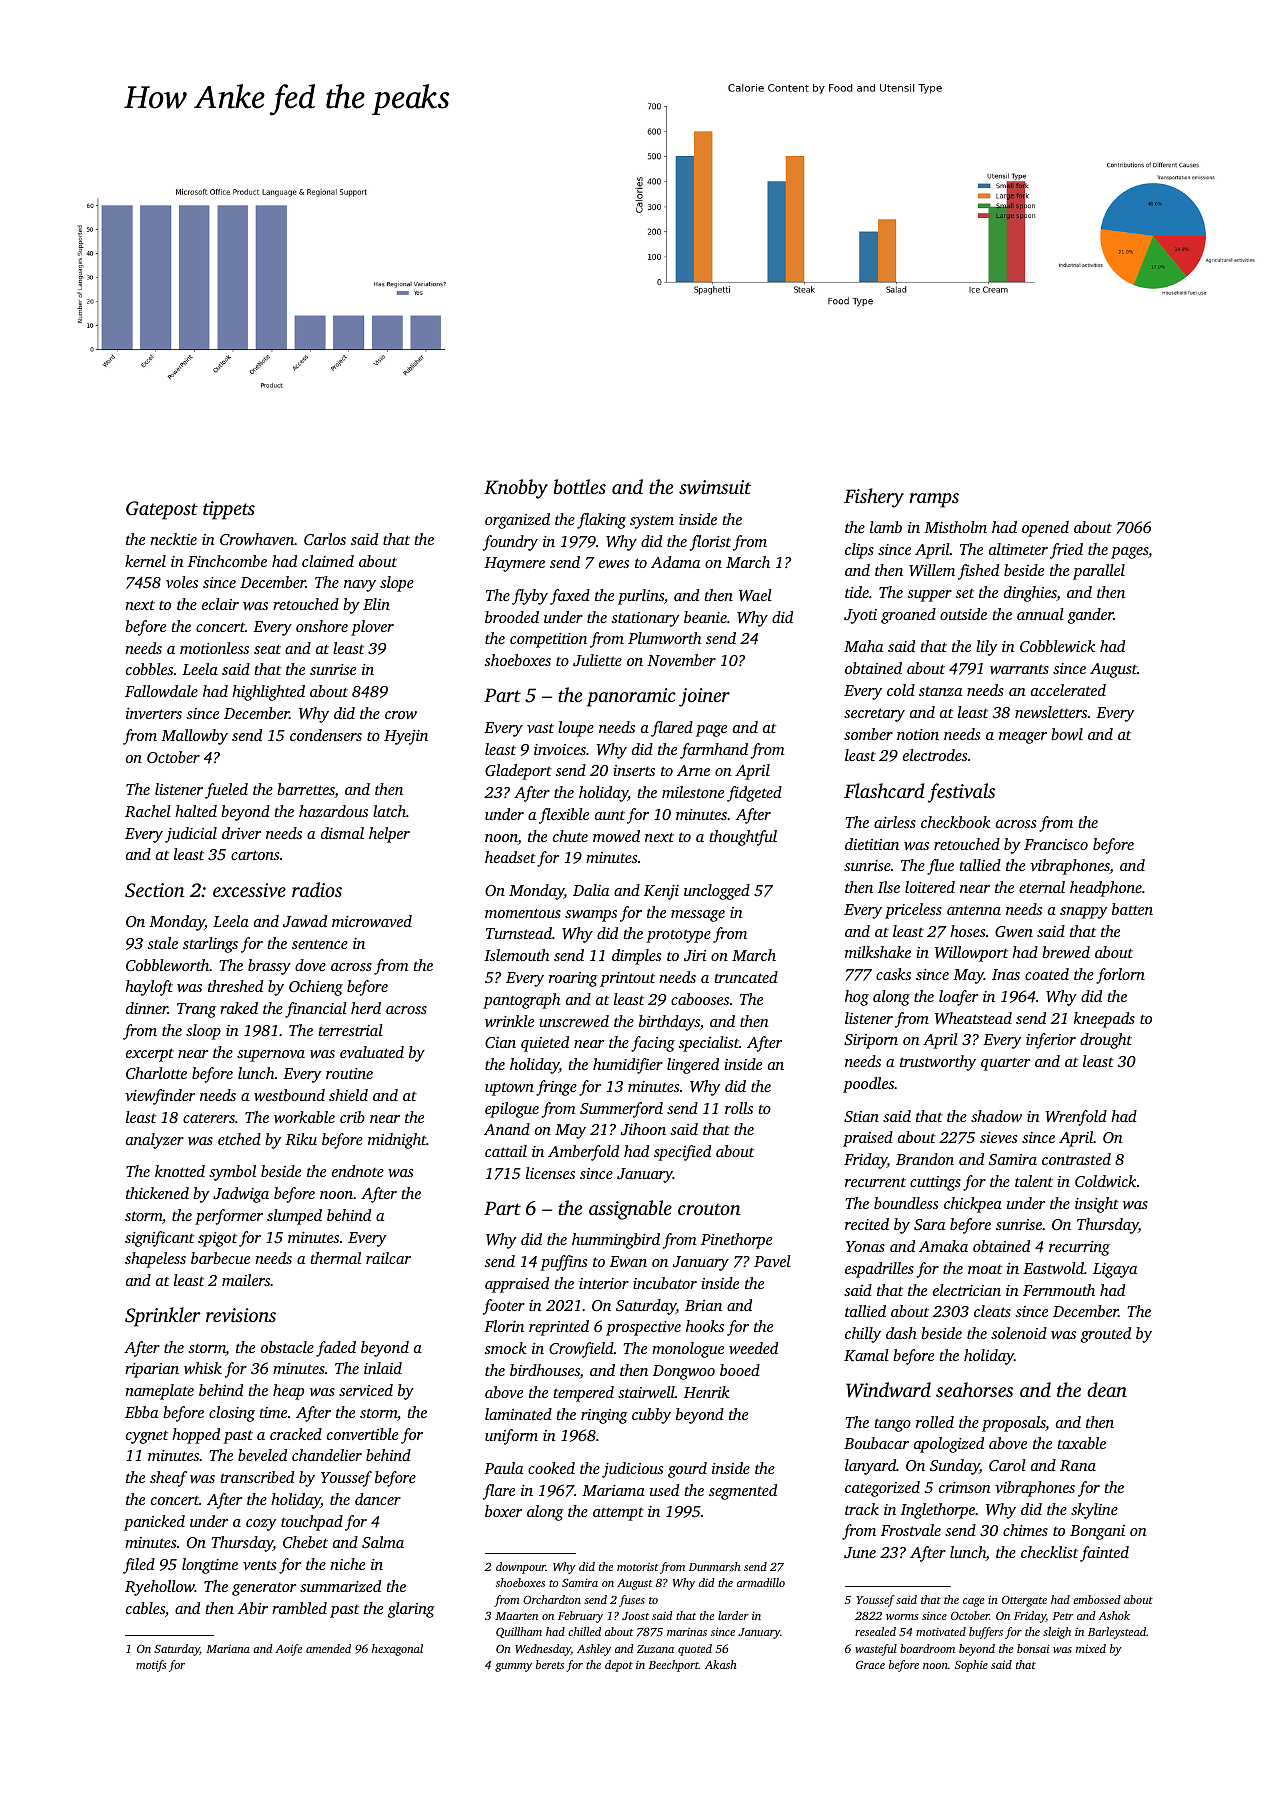 The height and width of the screenshot is (1809, 1279). What do you see at coordinates (255, 855) in the screenshot?
I see `cartons` at bounding box center [255, 855].
